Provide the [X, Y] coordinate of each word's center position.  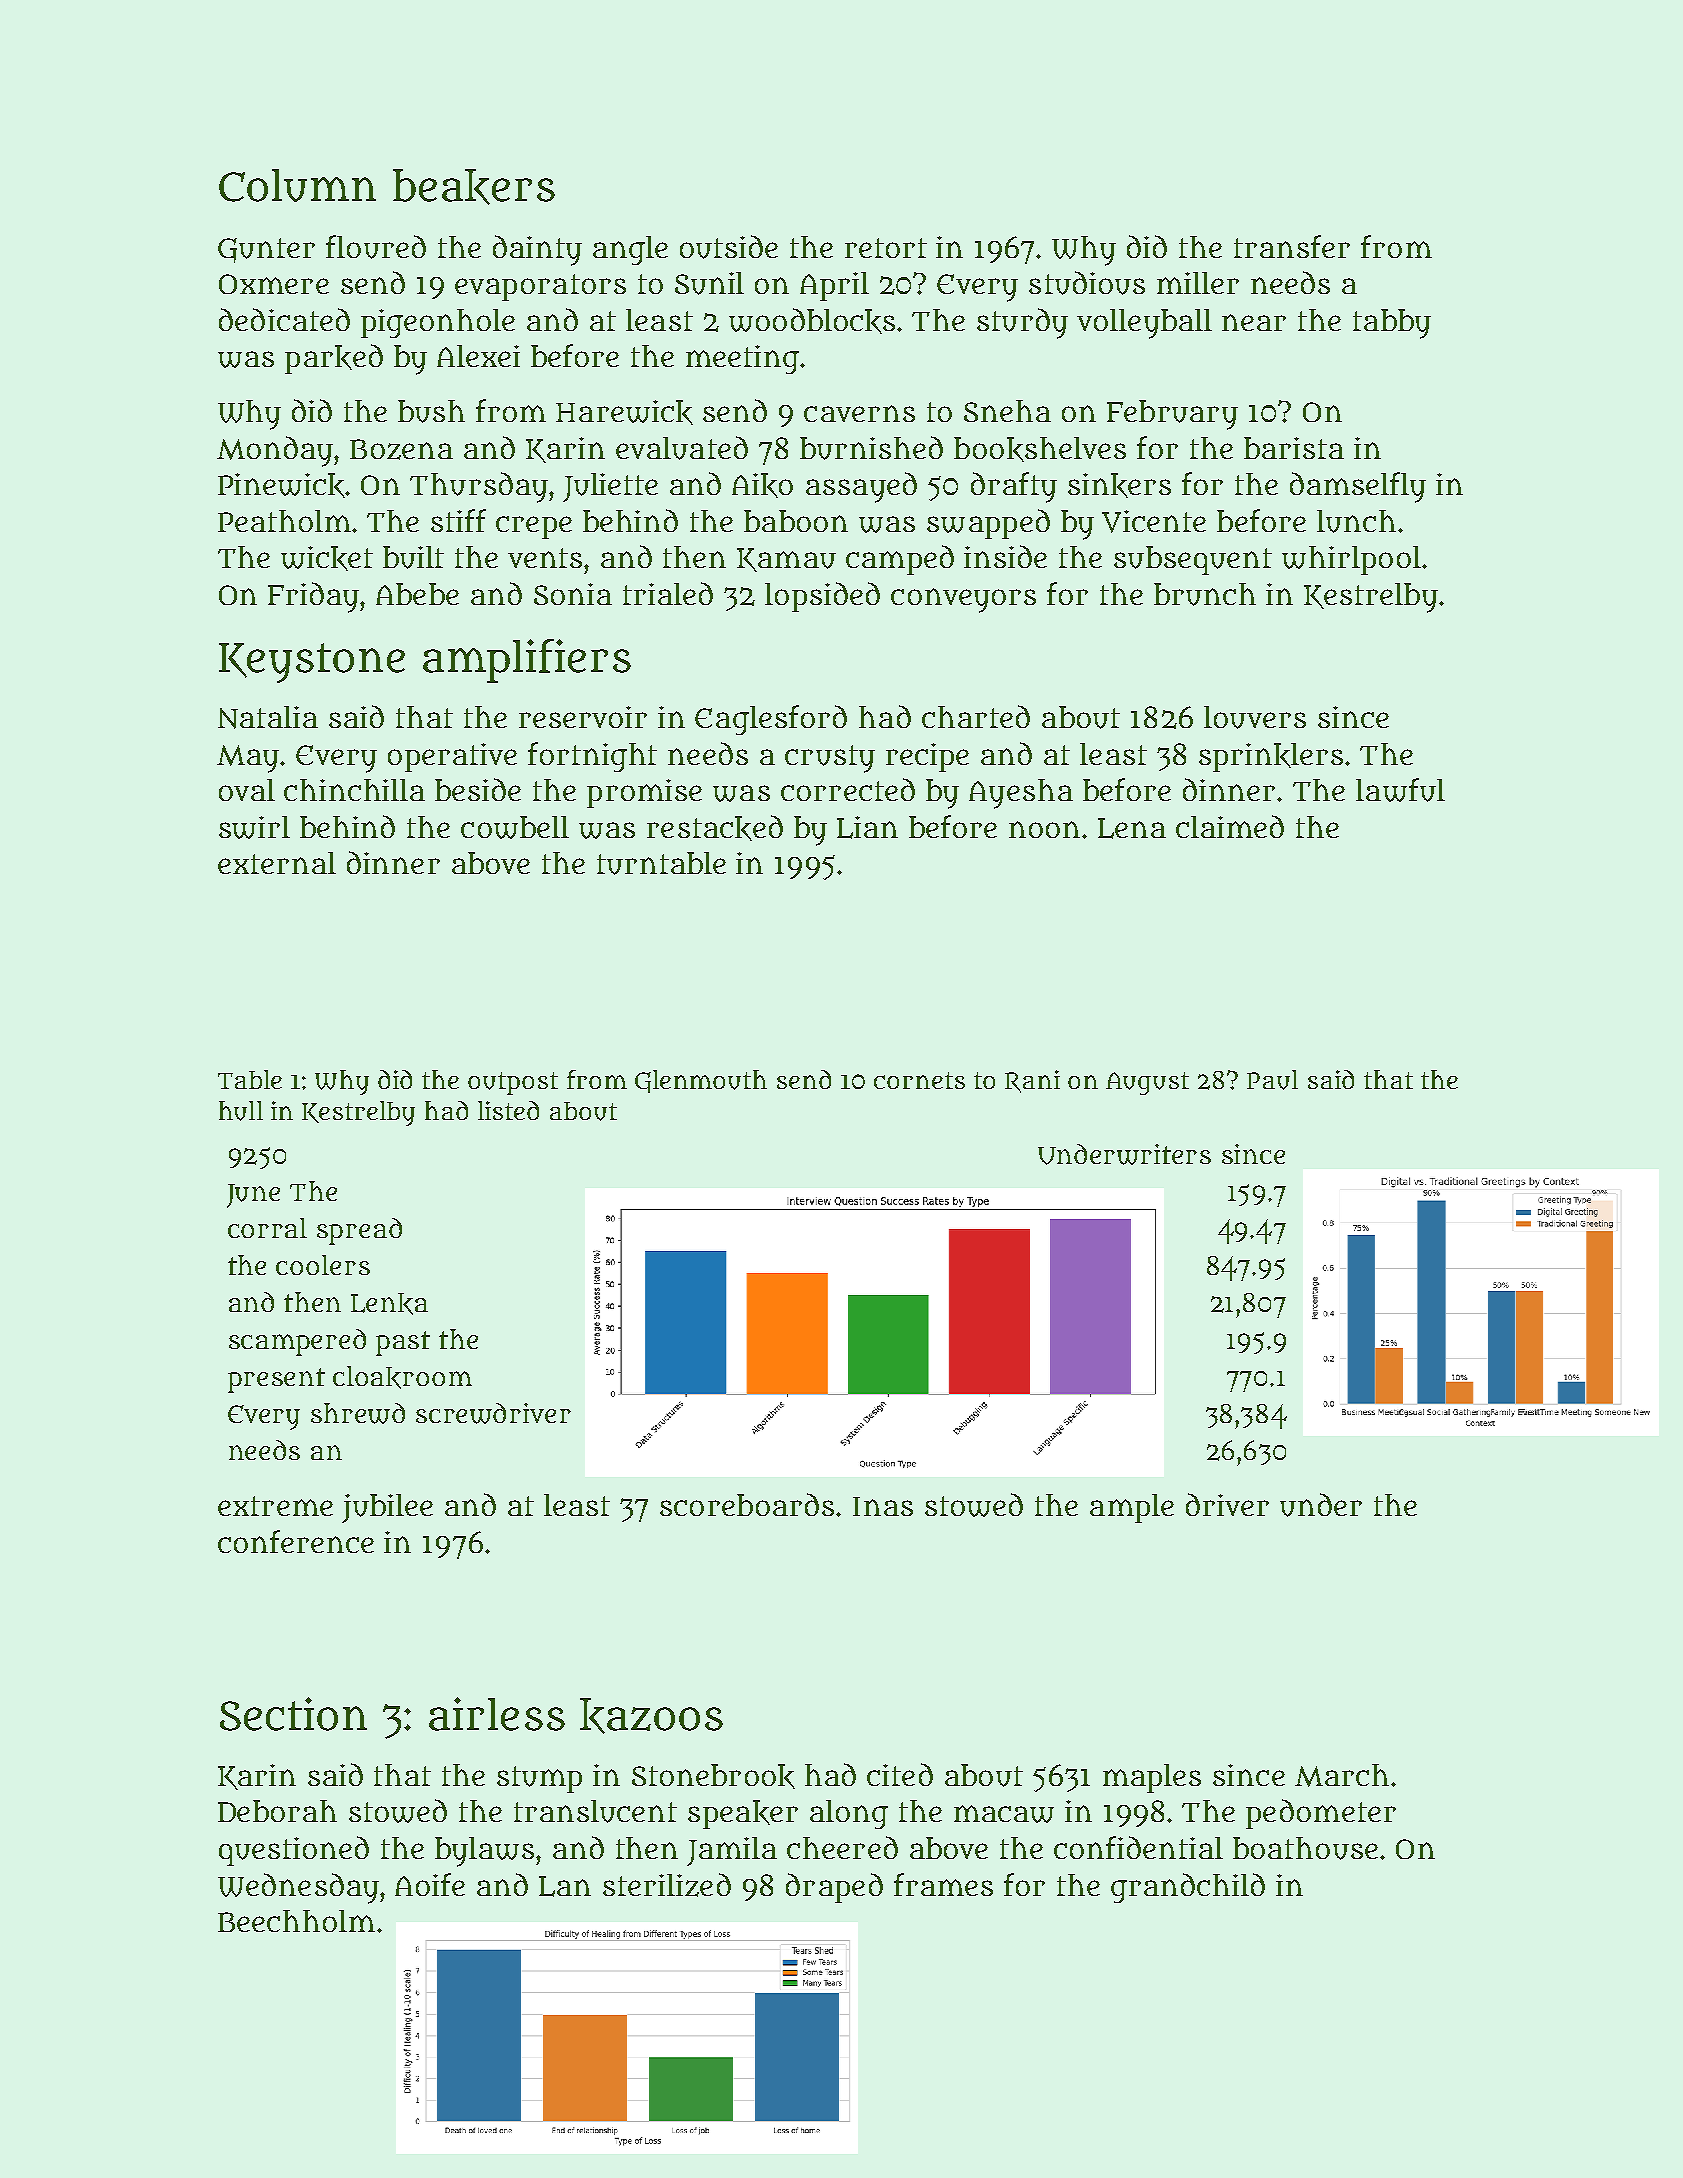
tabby [1392, 324]
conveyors [963, 600]
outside [729, 247]
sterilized [667, 1885]
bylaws [484, 1852]
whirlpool [1351, 560]
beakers [474, 187]
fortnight [592, 757]
